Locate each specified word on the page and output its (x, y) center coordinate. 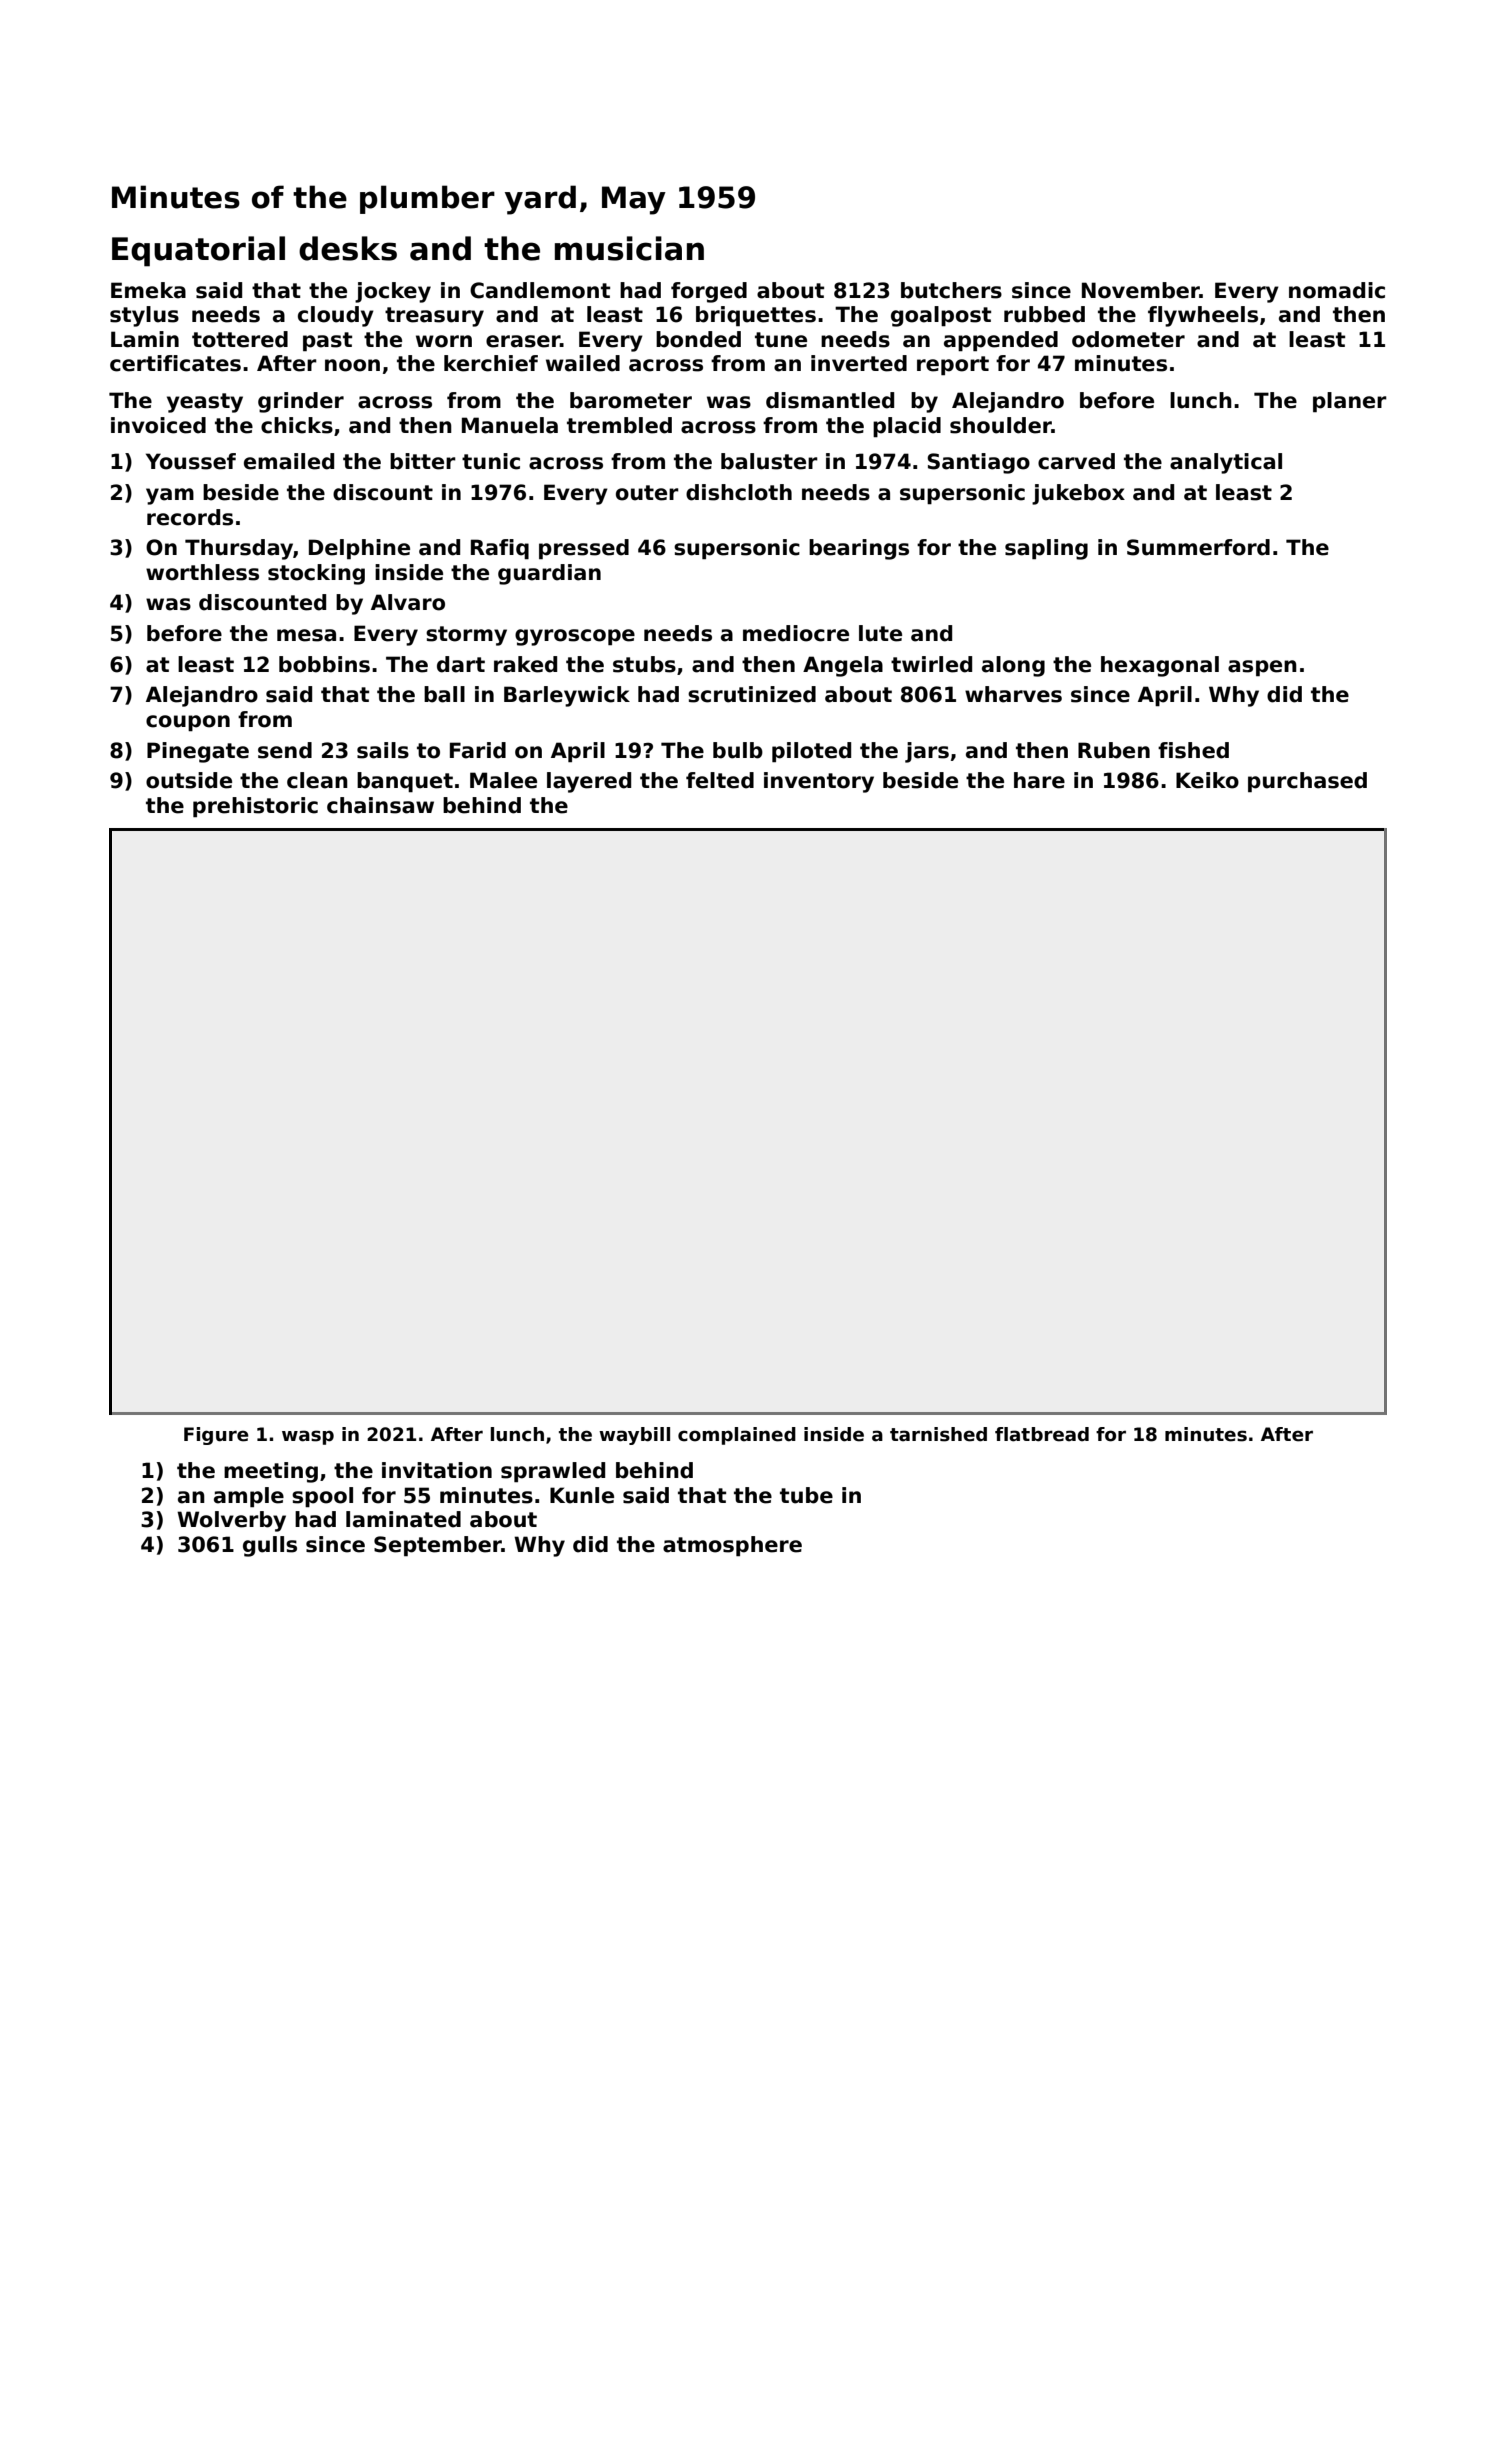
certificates (175, 363)
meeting (271, 1472)
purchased (1307, 782)
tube (806, 1495)
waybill (634, 1436)
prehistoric (255, 807)
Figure (216, 1436)
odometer (1128, 339)
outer (647, 493)
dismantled (830, 400)
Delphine (359, 549)
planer (1350, 402)
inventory (819, 782)
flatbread (1042, 1434)
